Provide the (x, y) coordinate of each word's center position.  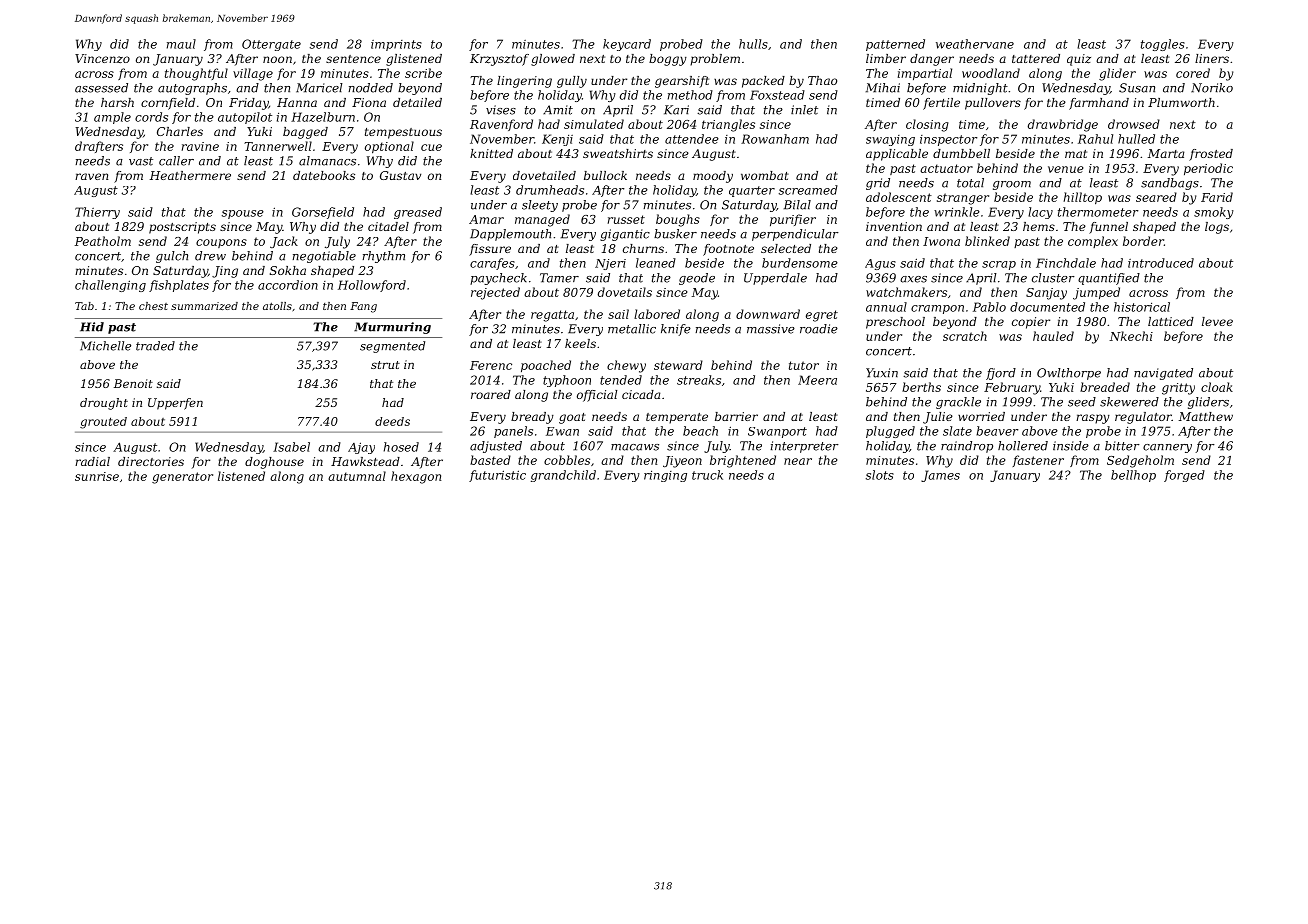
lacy (1040, 213)
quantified (1109, 279)
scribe (423, 73)
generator (182, 478)
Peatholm (103, 241)
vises (501, 110)
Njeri (610, 264)
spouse (243, 214)
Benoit (133, 383)
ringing (665, 476)
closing (927, 125)
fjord (1001, 374)
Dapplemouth (510, 235)
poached (546, 366)
